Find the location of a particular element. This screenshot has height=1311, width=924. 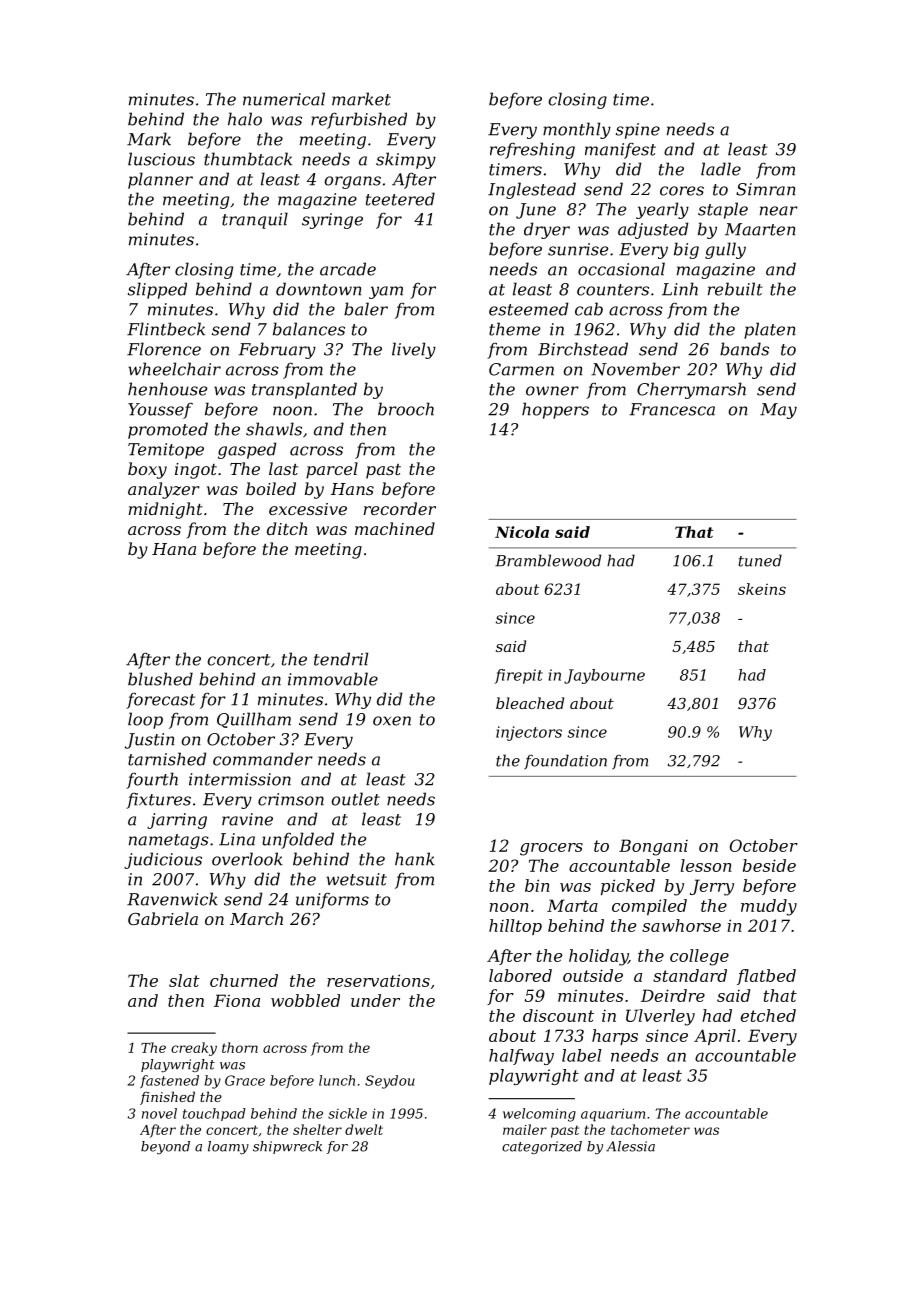

labored is located at coordinates (520, 975).
